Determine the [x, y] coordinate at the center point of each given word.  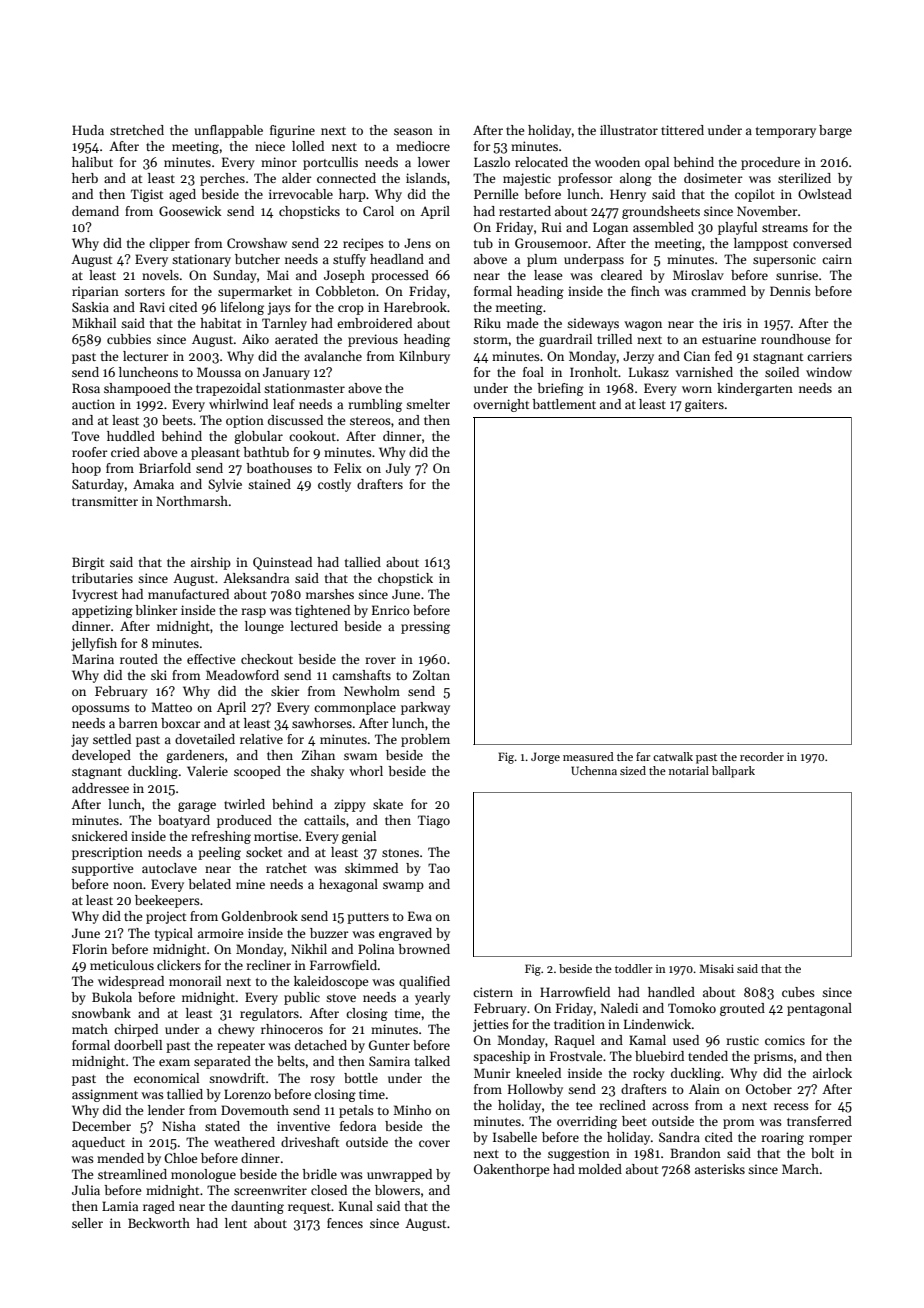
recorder [762, 756]
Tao [439, 868]
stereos [370, 421]
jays [279, 308]
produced [244, 821]
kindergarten [755, 389]
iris [732, 323]
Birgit [88, 563]
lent [236, 1223]
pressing [425, 627]
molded [600, 1169]
